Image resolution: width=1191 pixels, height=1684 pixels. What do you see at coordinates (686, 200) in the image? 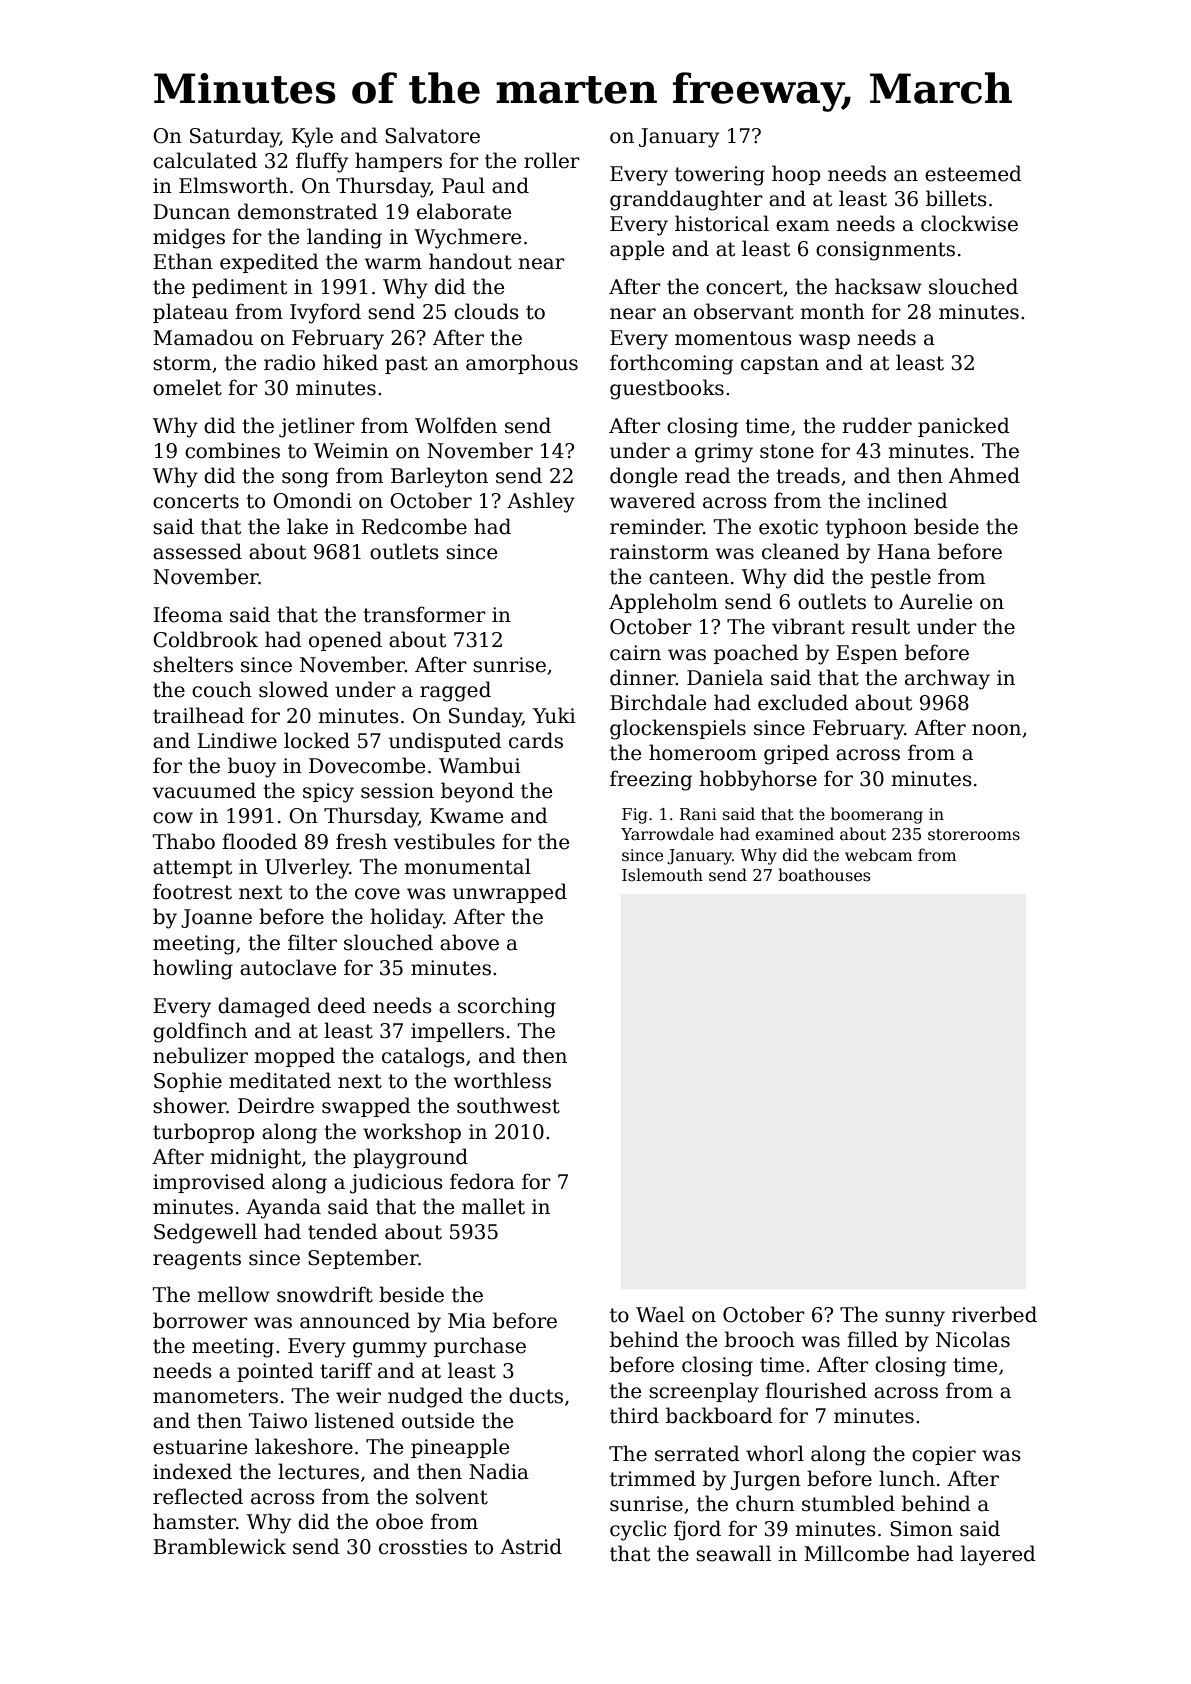
I see `granddaughter` at bounding box center [686, 200].
